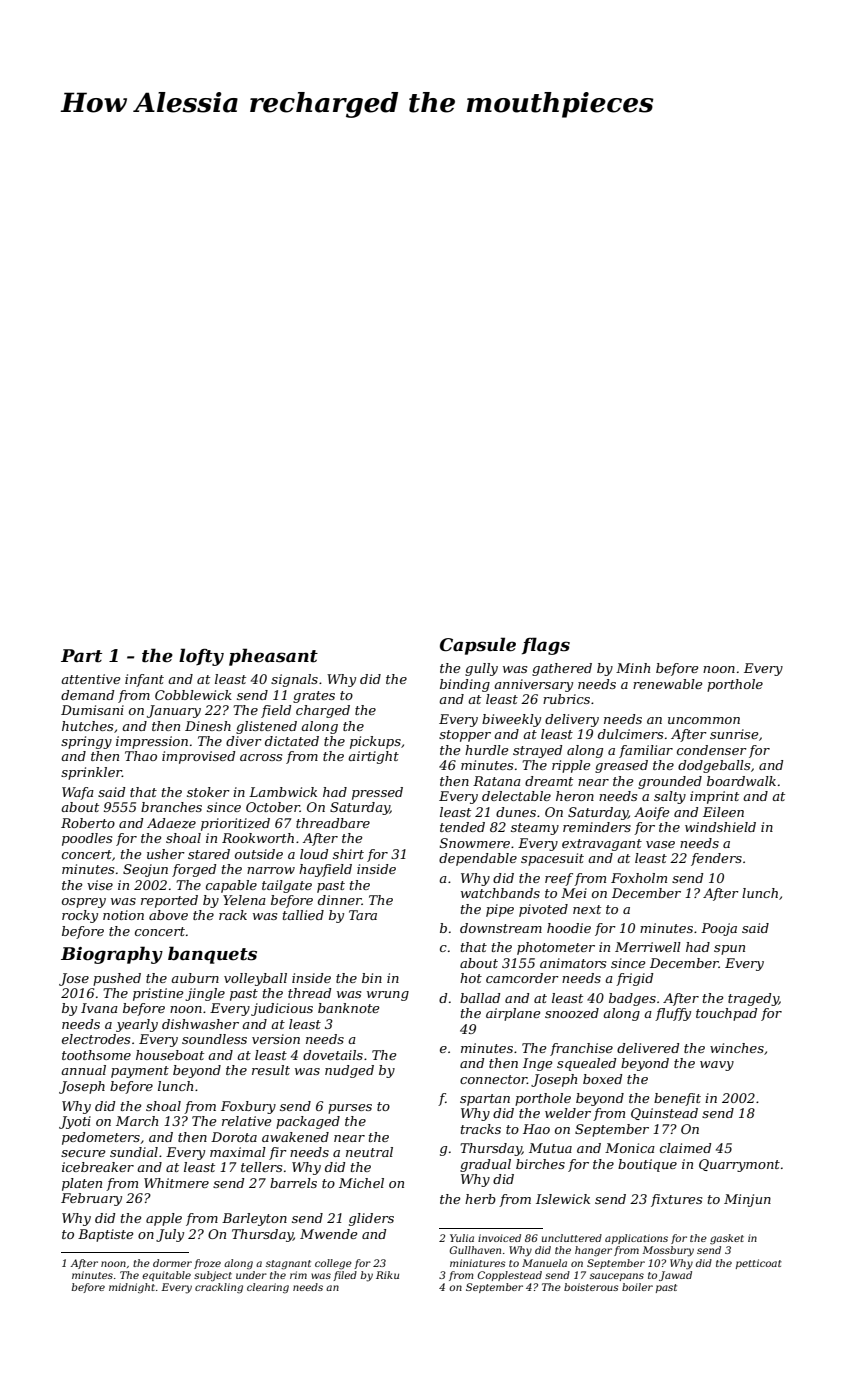 The image size is (849, 1400). Describe the element at coordinates (369, 1152) in the image. I see `neutral` at that location.
